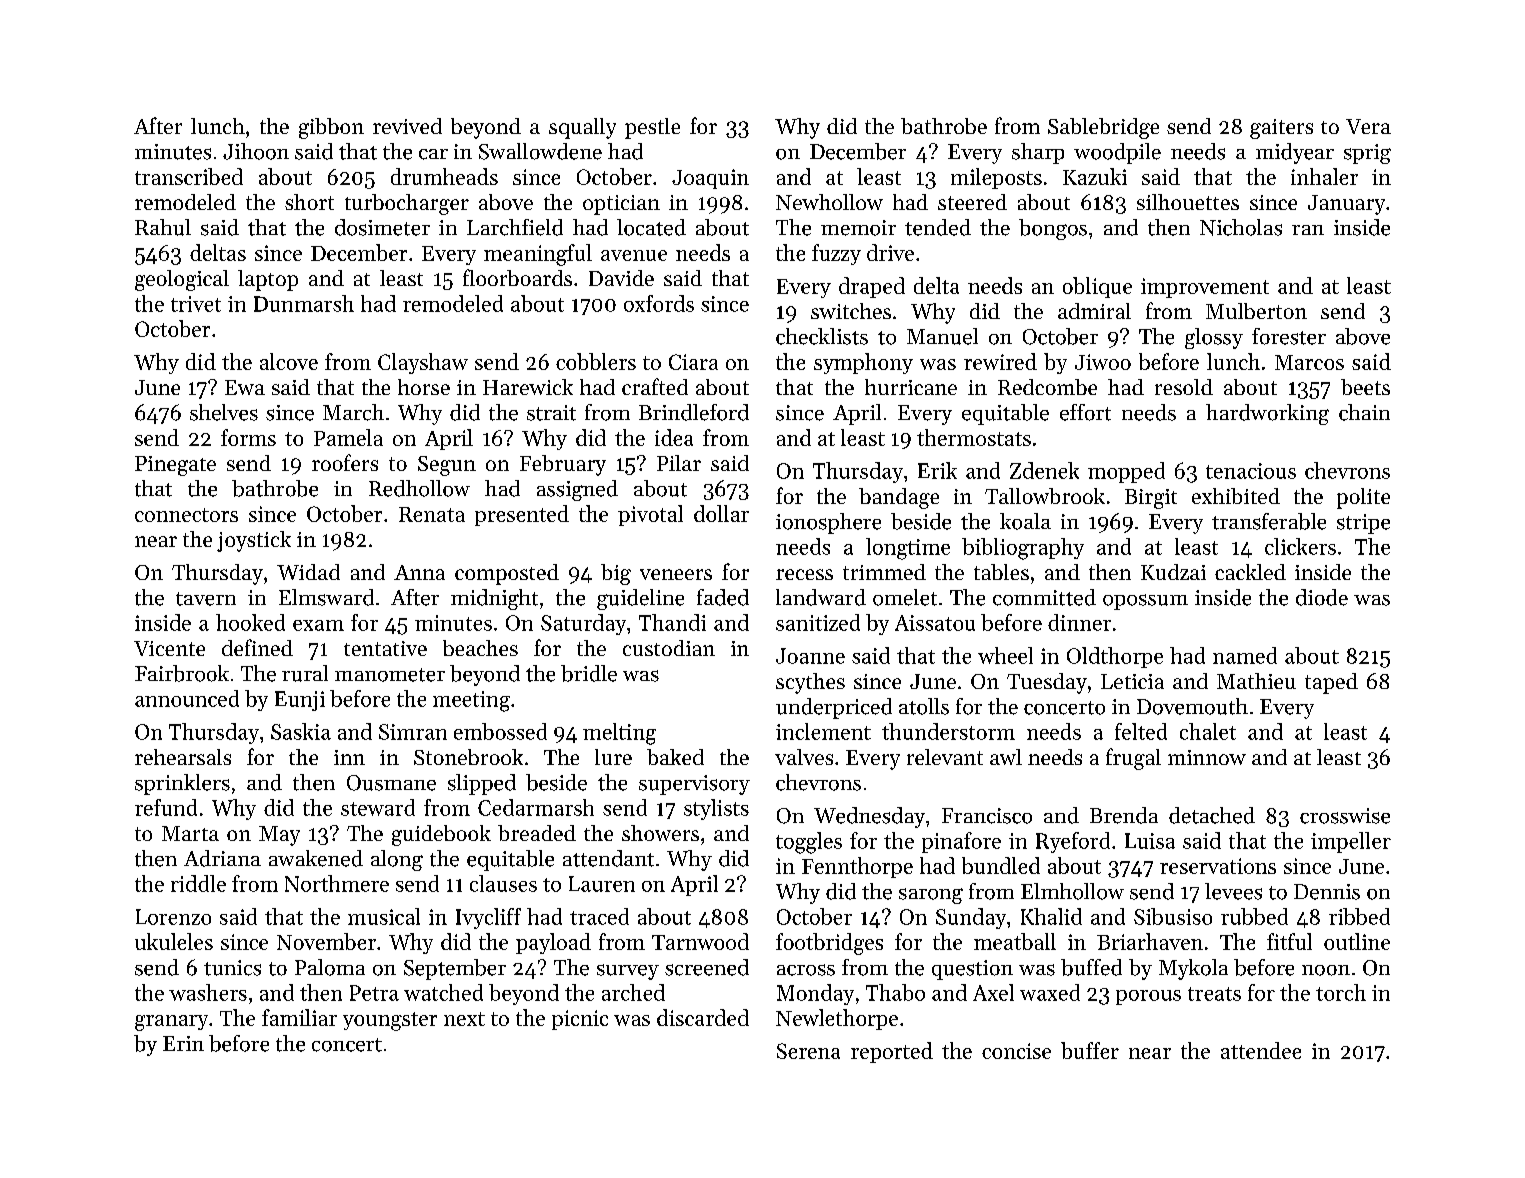 This screenshot has width=1525, height=1178. I want to click on relevant, so click(945, 757).
